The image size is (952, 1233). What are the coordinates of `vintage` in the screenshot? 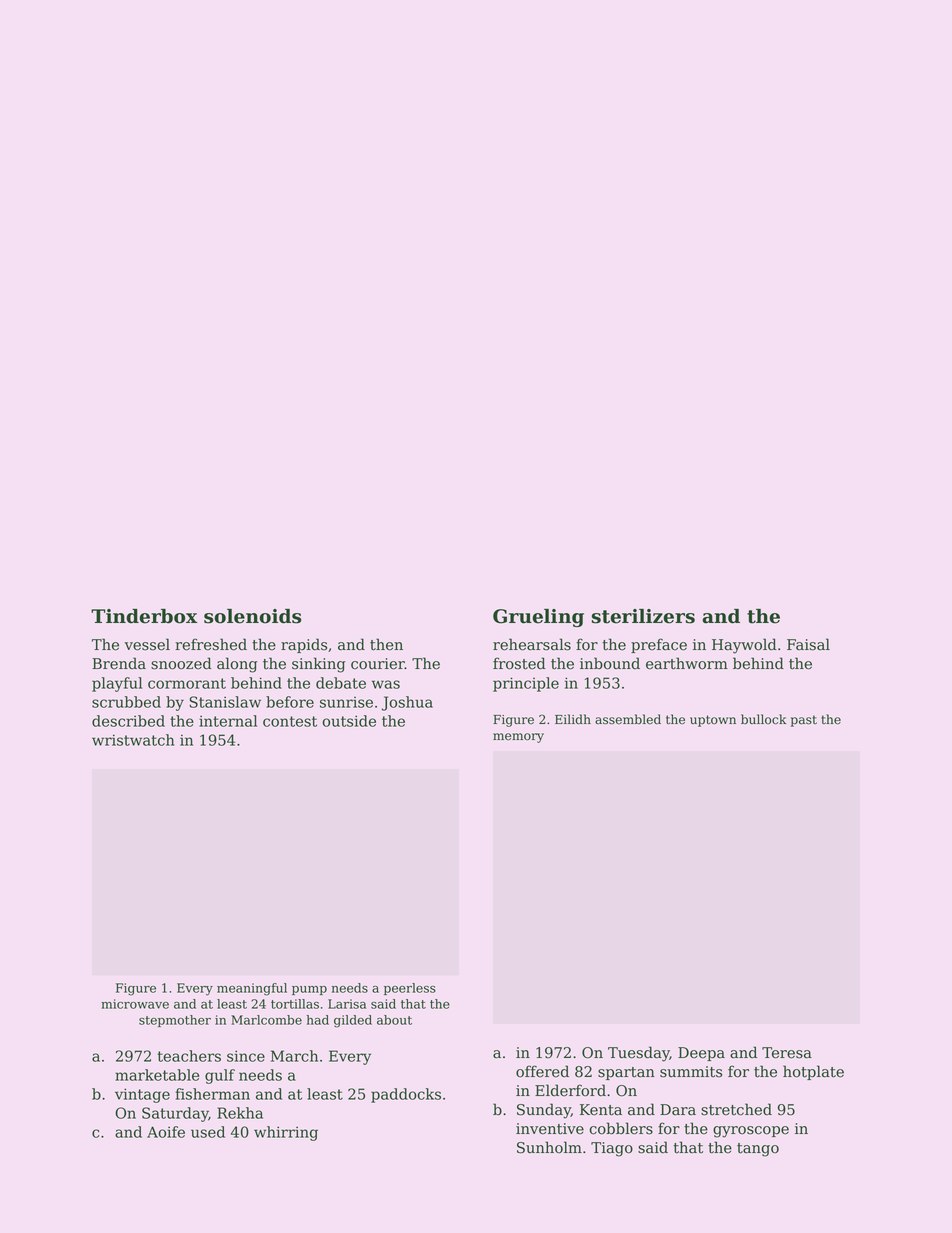 It's located at (142, 1095).
